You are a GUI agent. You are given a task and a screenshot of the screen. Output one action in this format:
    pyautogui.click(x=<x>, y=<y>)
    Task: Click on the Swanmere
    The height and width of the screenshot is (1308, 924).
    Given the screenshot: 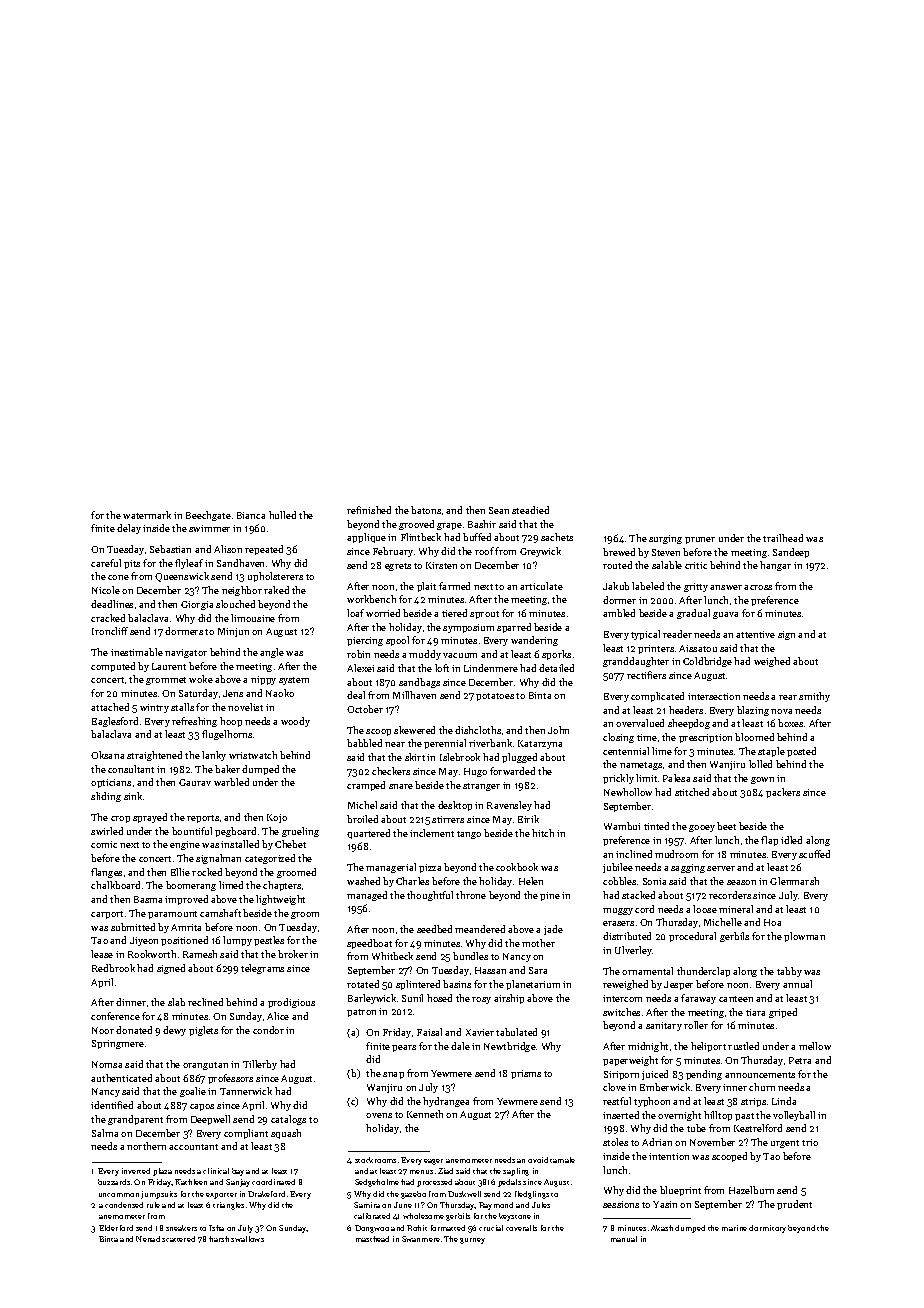 What is the action you would take?
    pyautogui.click(x=421, y=1239)
